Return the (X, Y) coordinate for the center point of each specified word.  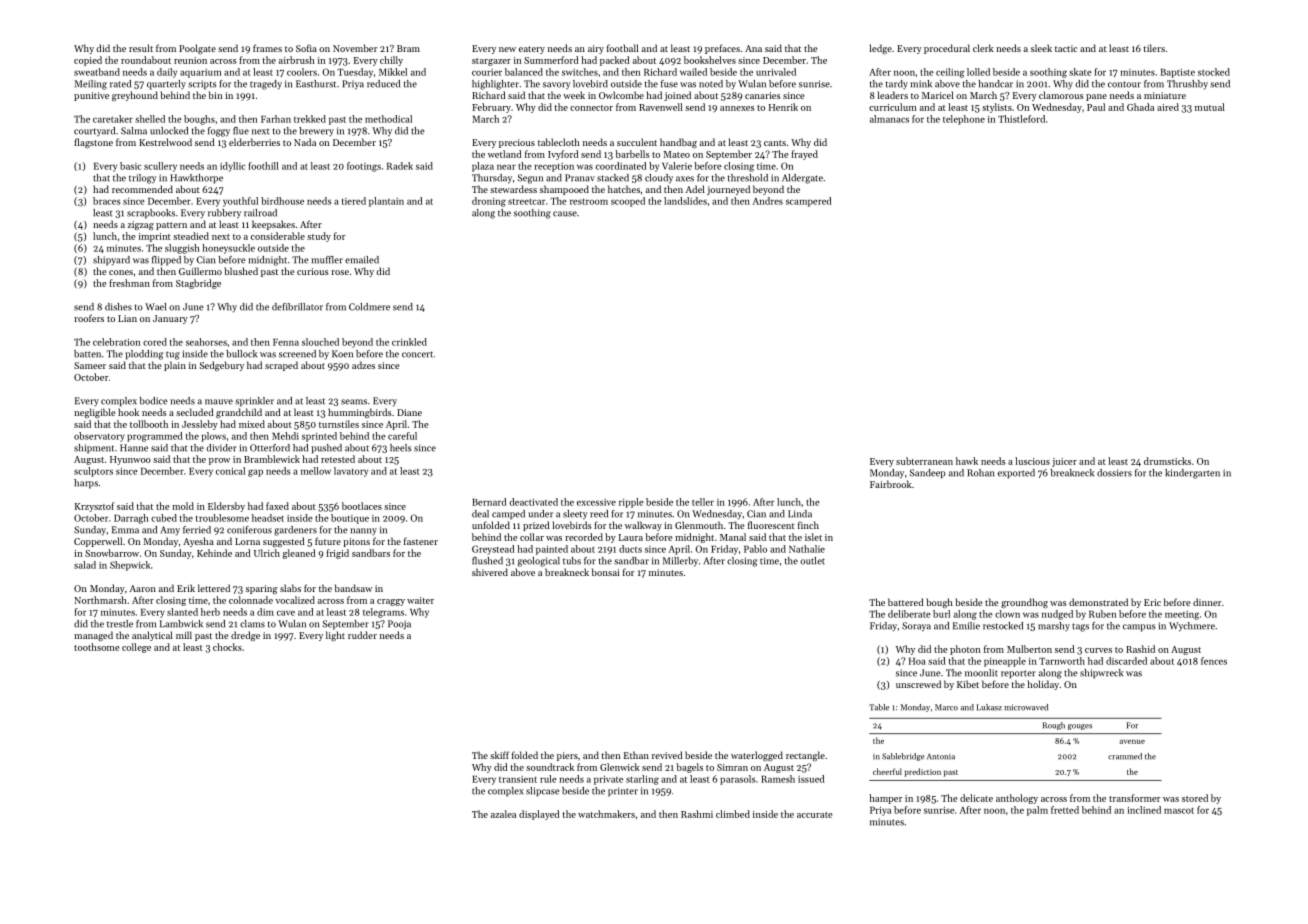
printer (623, 792)
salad (85, 565)
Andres (767, 201)
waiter (420, 600)
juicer (1064, 462)
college (136, 648)
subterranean (924, 461)
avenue (1132, 742)
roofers (89, 318)
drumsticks (1167, 461)
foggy (219, 132)
